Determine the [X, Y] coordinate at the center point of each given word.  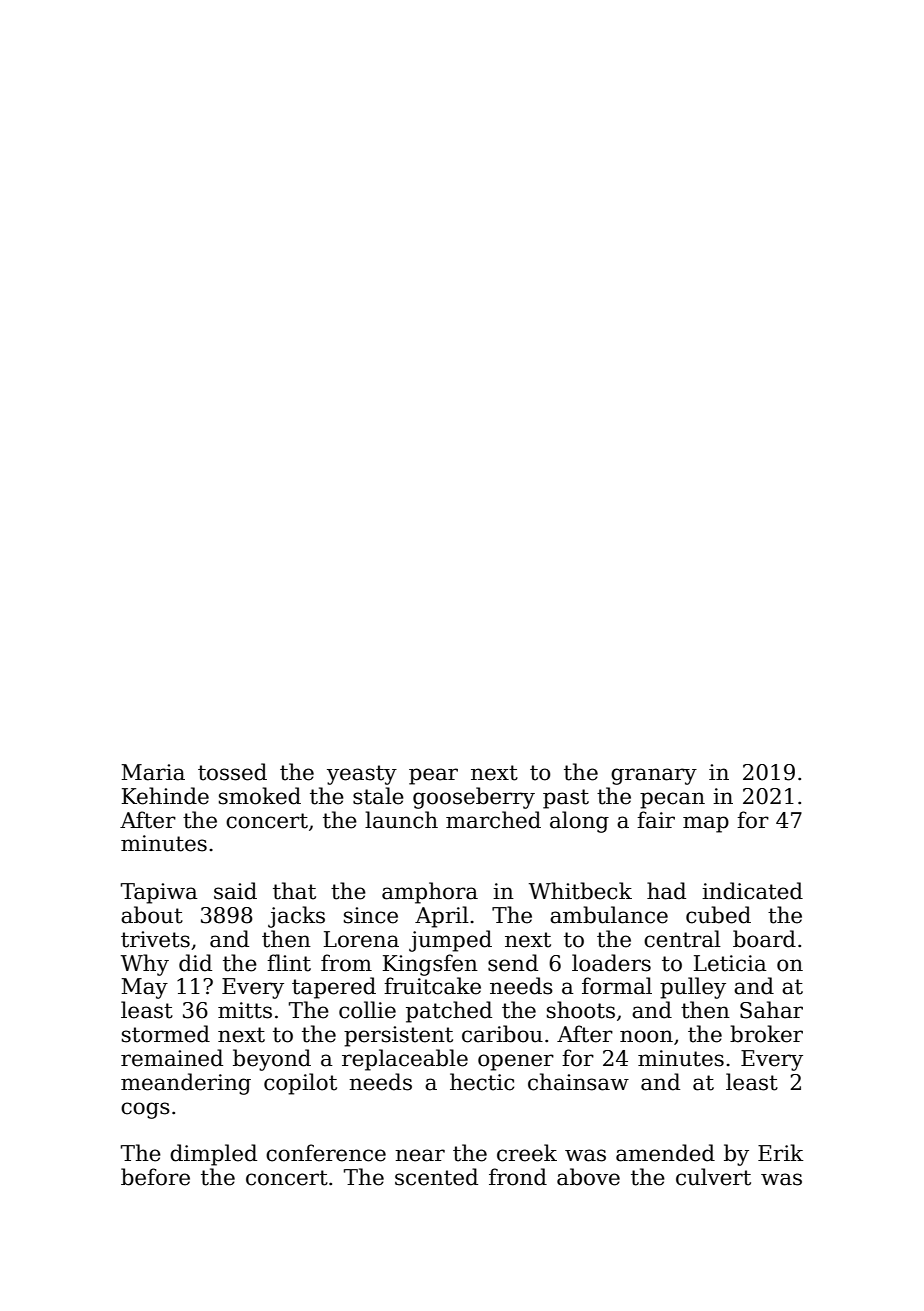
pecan [672, 800]
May [144, 988]
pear [433, 776]
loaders [611, 963]
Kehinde [165, 796]
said [235, 891]
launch [401, 820]
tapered [334, 988]
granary [654, 776]
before [155, 1177]
